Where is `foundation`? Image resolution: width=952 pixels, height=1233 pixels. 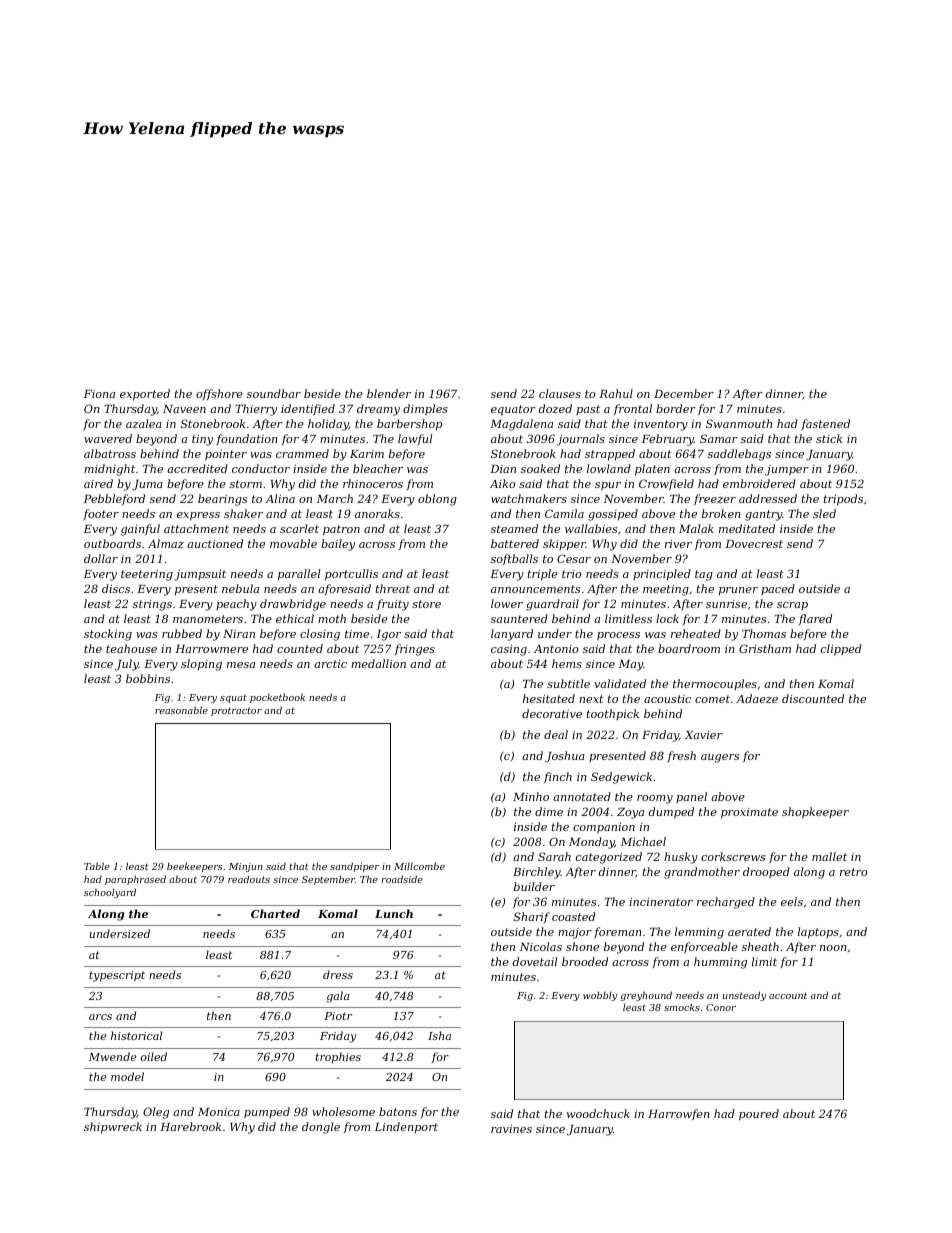 foundation is located at coordinates (246, 440).
